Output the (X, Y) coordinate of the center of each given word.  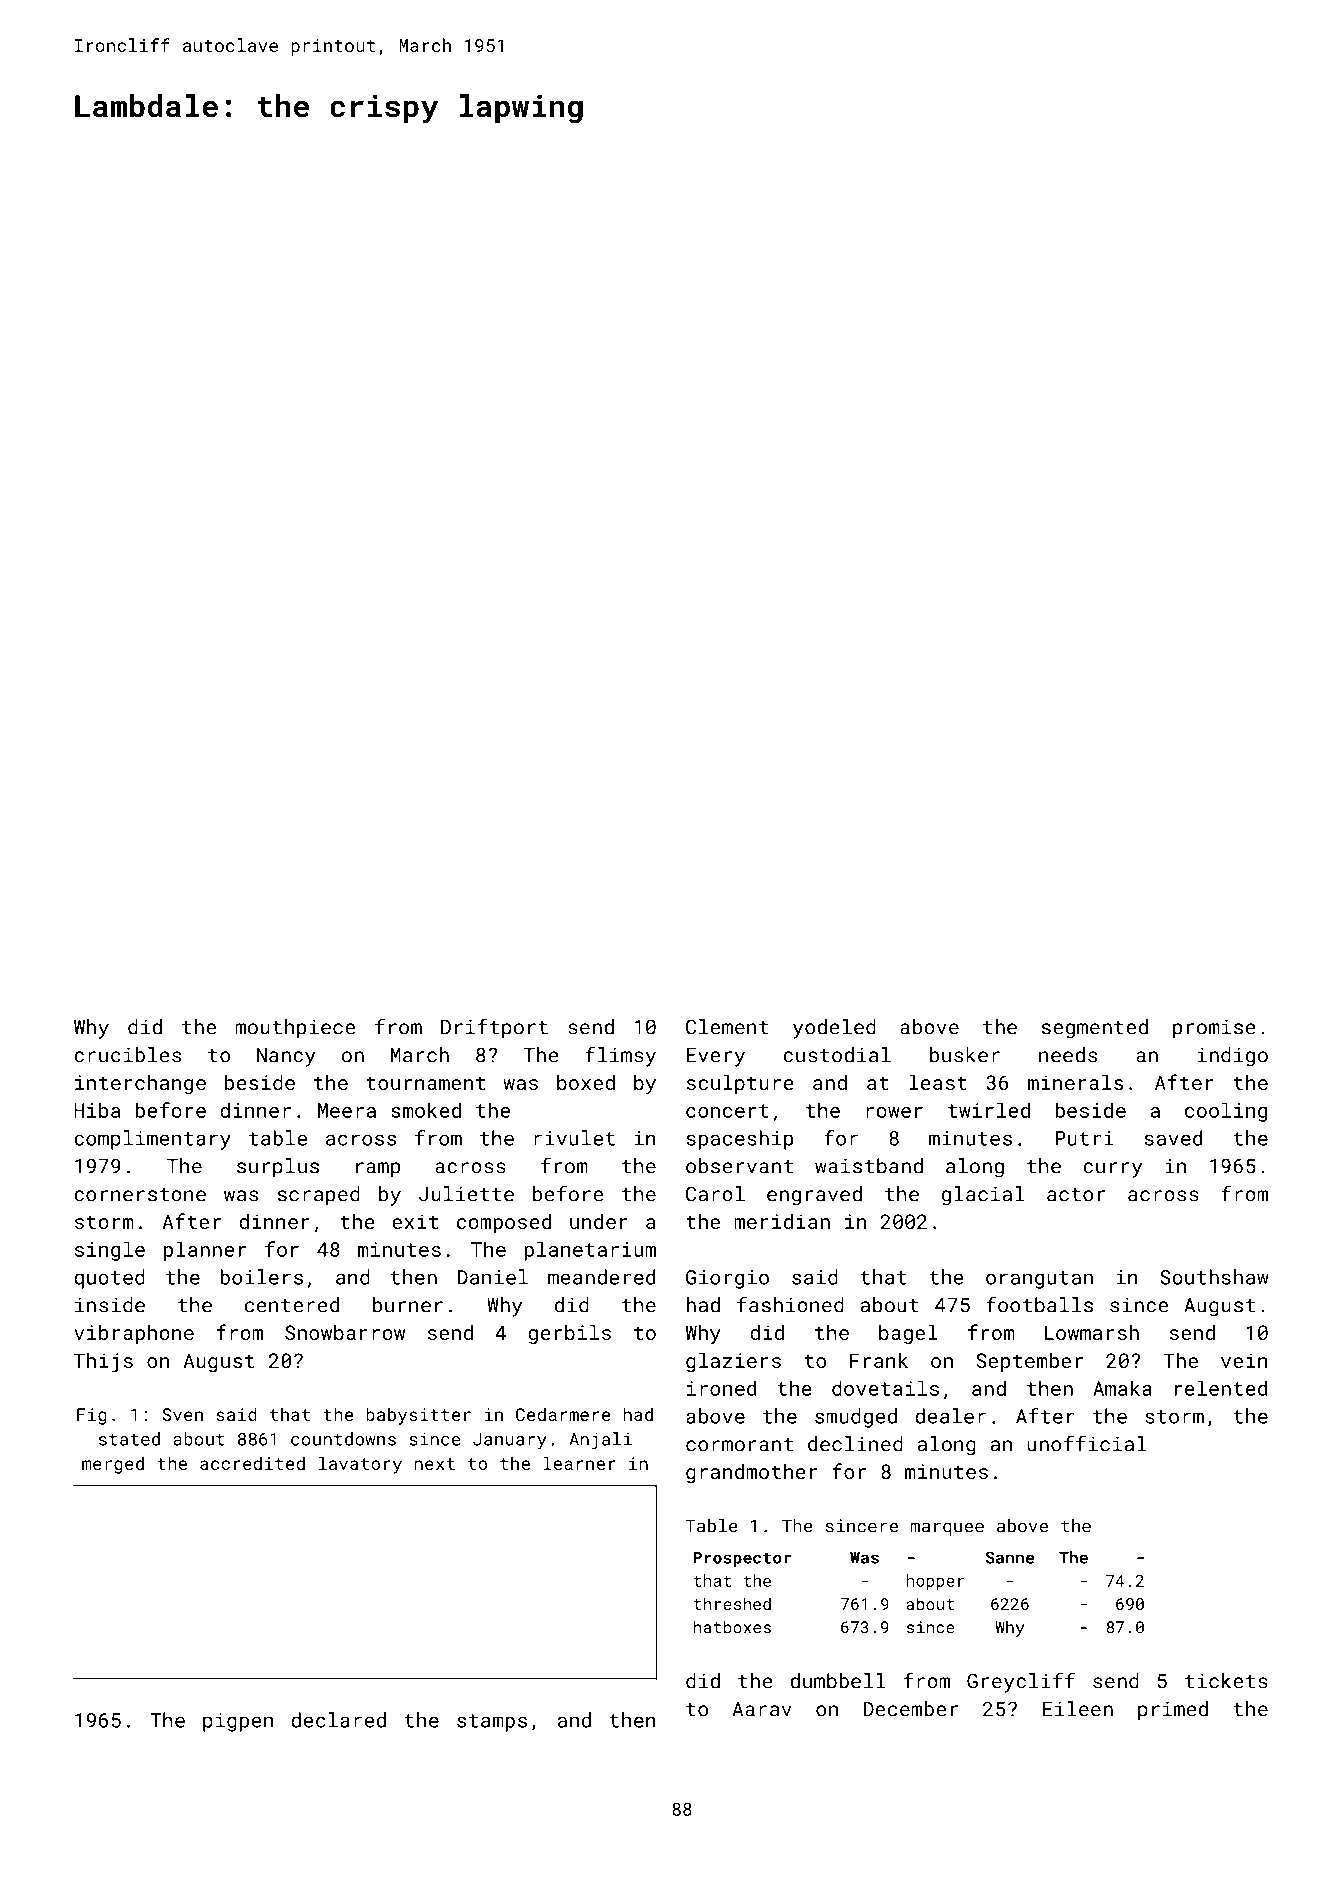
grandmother (751, 1473)
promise (1214, 1029)
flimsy (620, 1056)
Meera (347, 1110)
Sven (182, 1414)
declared (338, 1720)
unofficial (1087, 1443)
